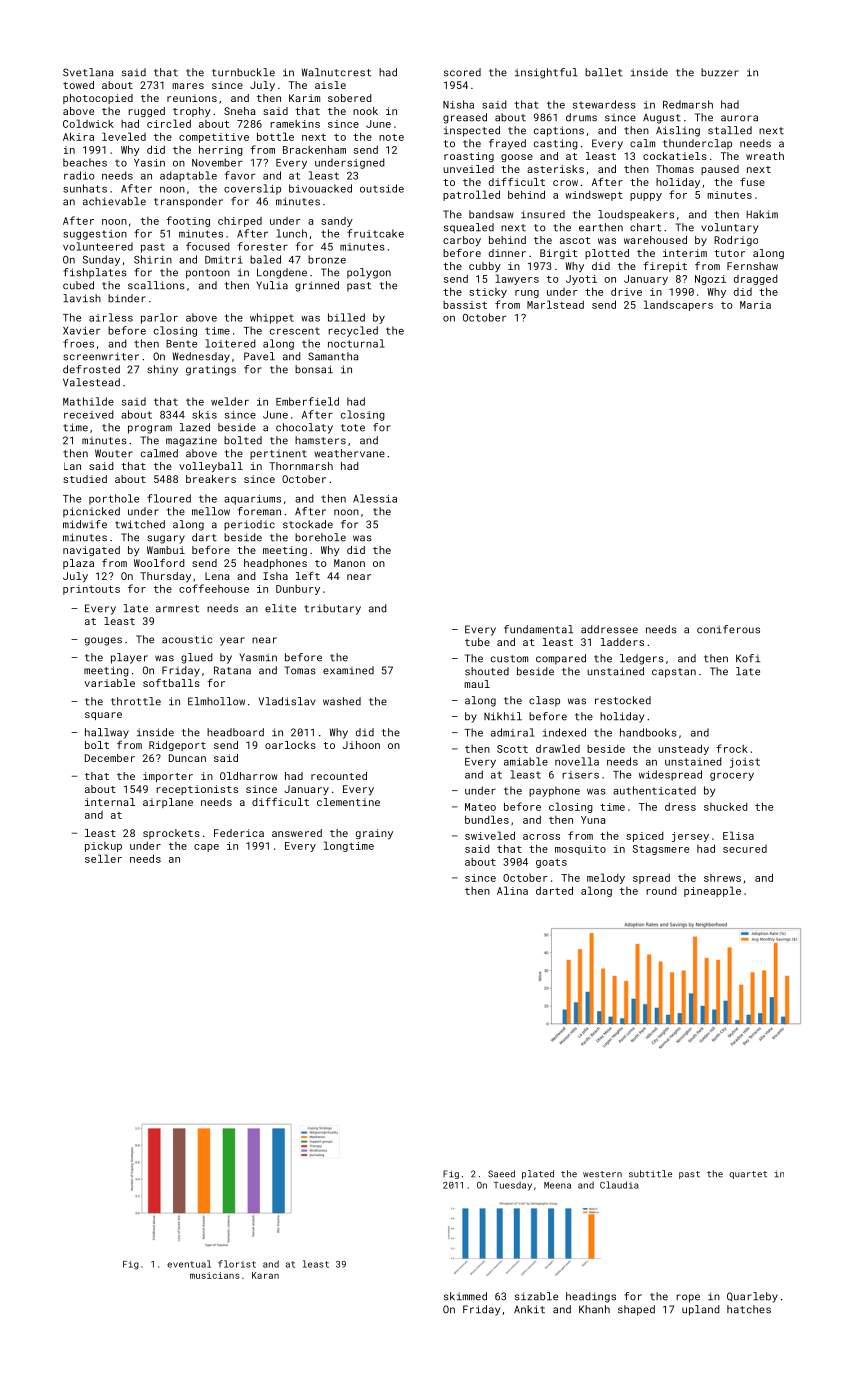 The height and width of the screenshot is (1400, 849). Describe the element at coordinates (259, 356) in the screenshot. I see `Pavel` at that location.
